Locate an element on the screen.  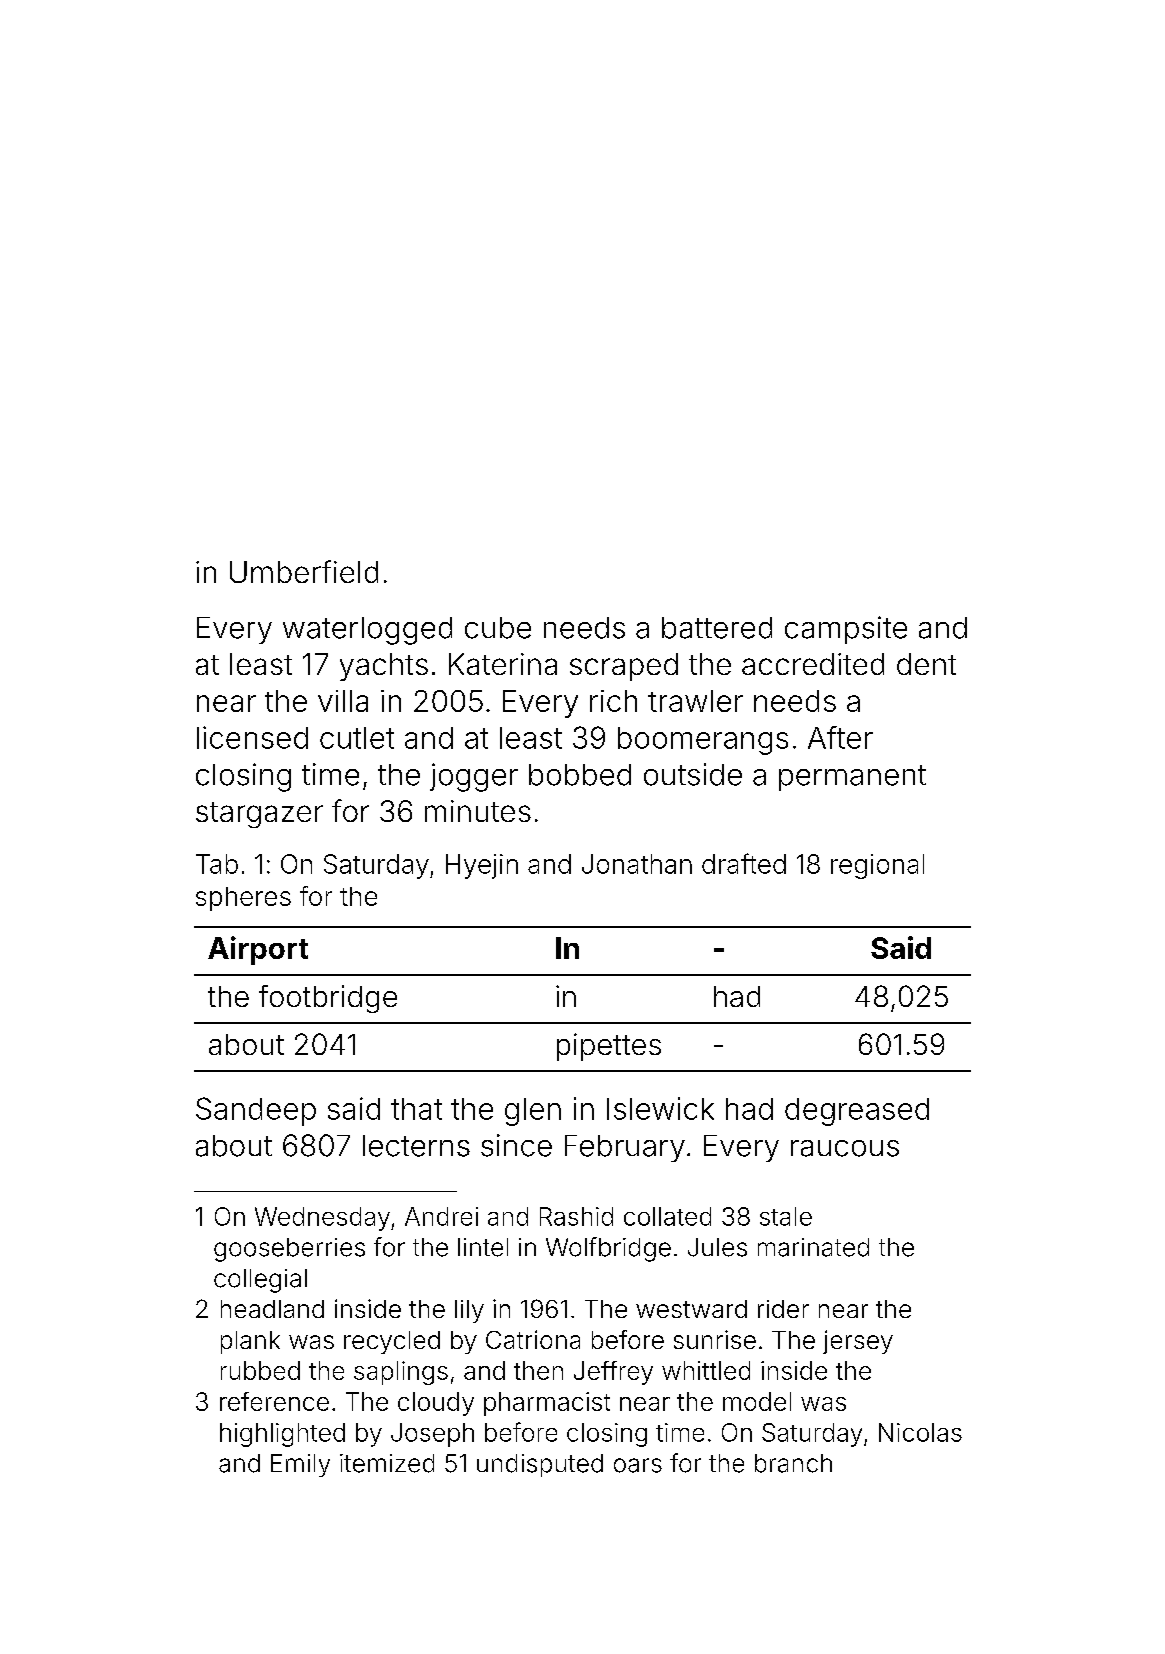
pipettes is located at coordinates (609, 1047).
